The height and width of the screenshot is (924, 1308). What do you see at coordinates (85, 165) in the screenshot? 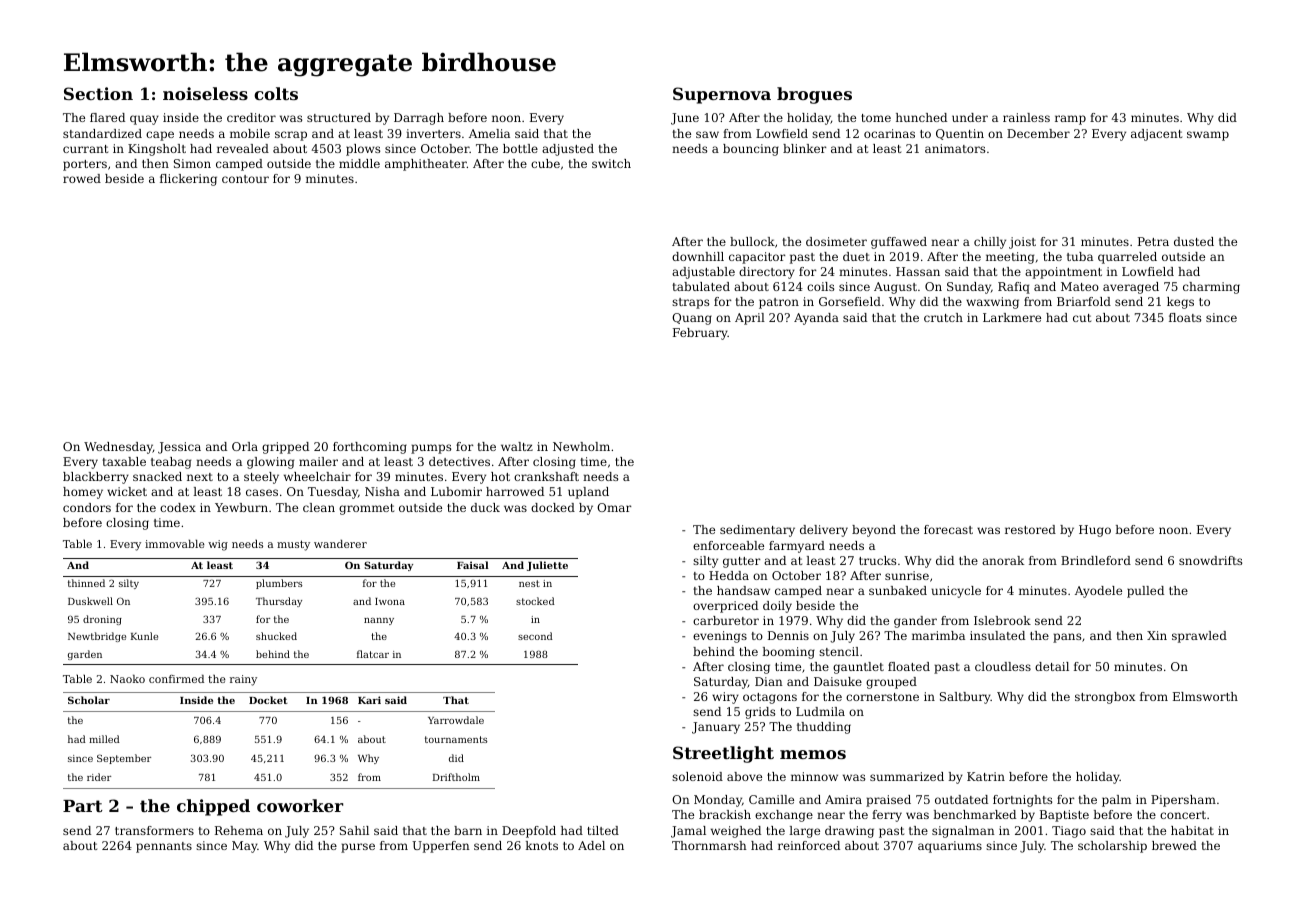
I see `porters` at bounding box center [85, 165].
